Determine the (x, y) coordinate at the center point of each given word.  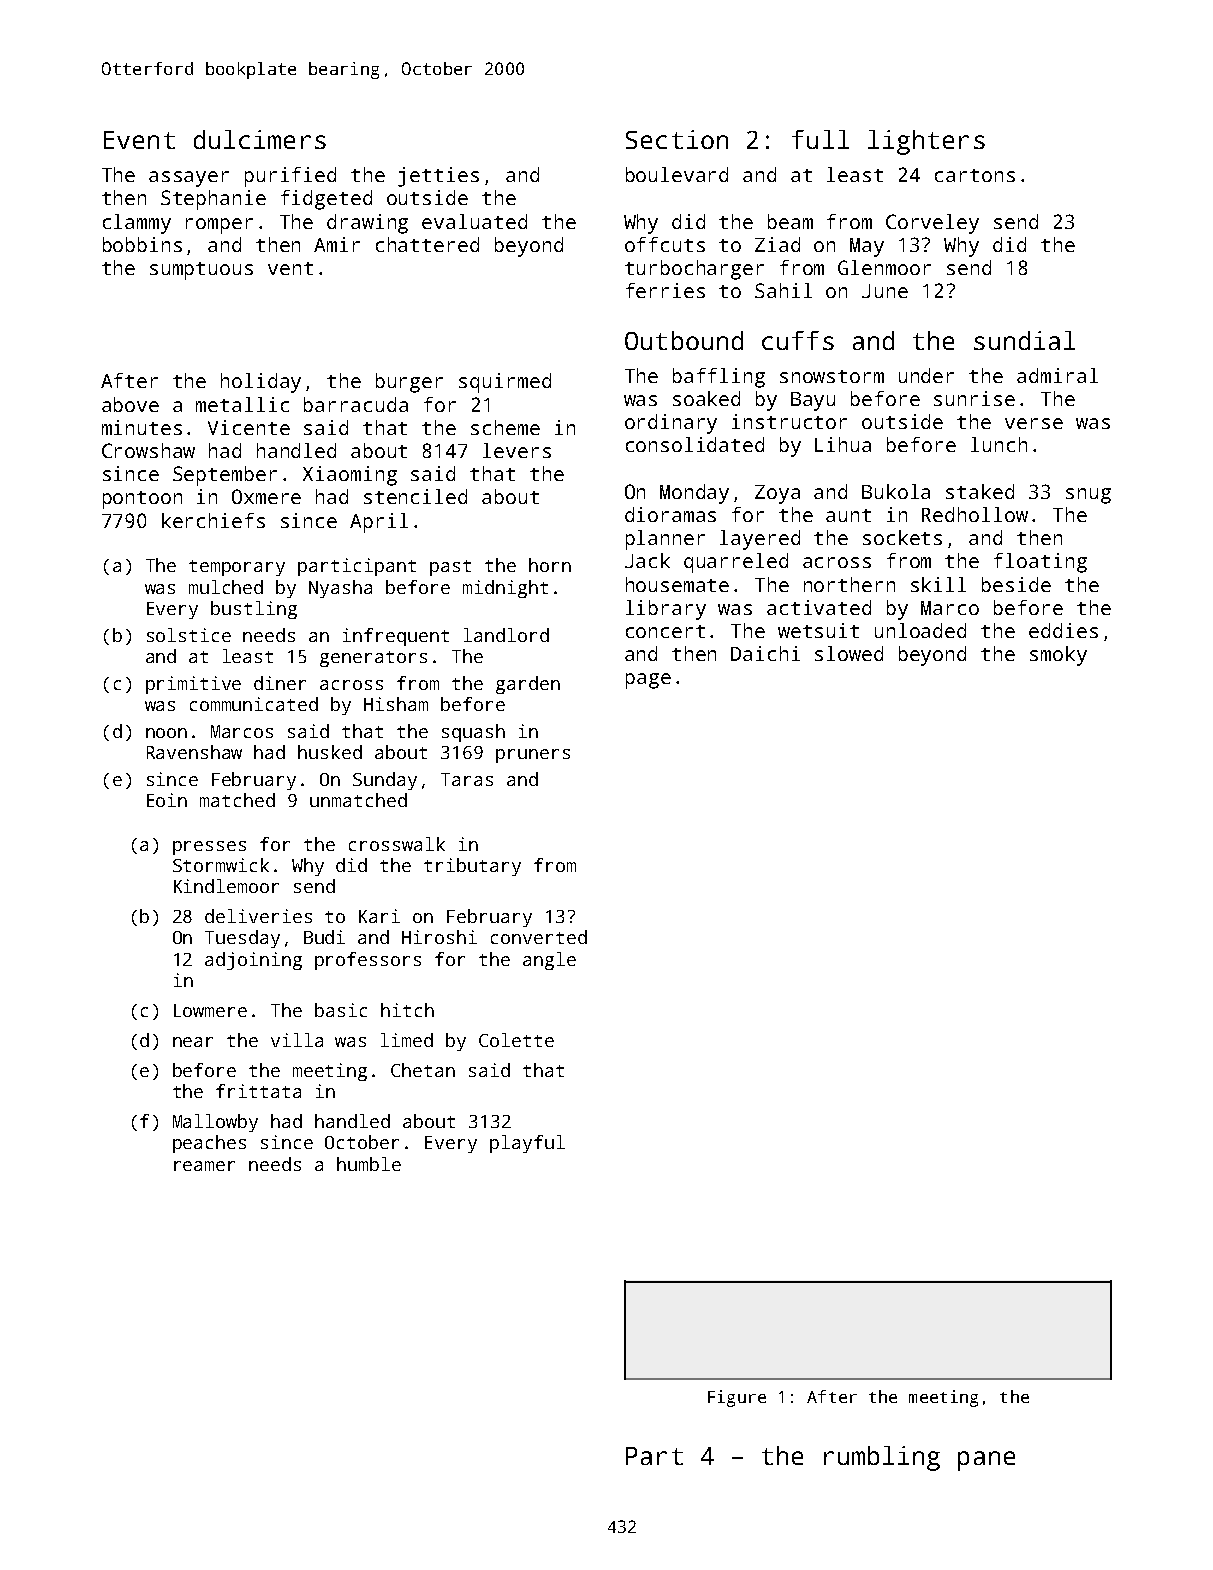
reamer (204, 1166)
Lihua (843, 444)
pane (986, 1461)
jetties (438, 177)
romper (219, 226)
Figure (737, 1398)
